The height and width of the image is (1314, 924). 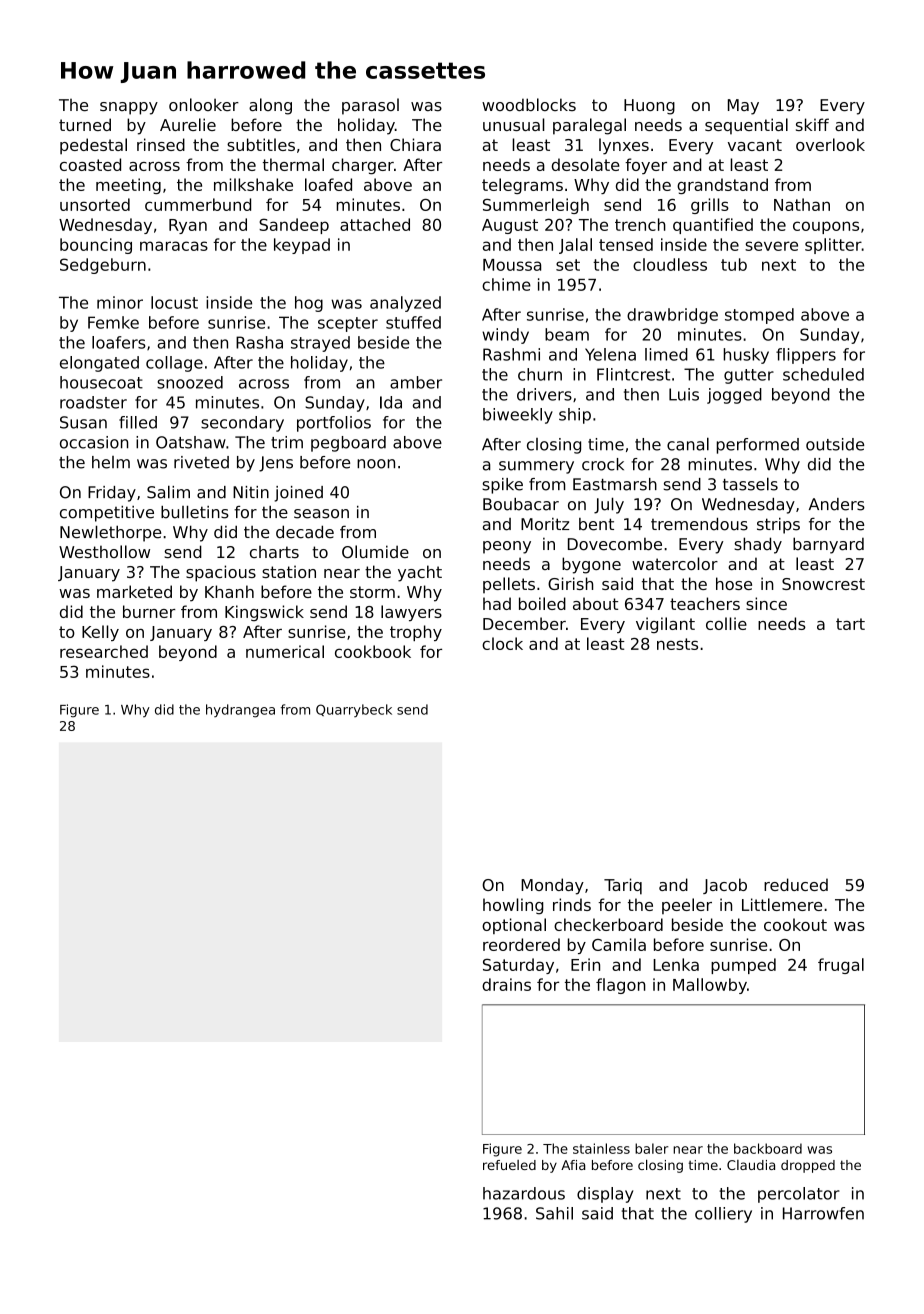 I want to click on onlooker, so click(x=204, y=104).
